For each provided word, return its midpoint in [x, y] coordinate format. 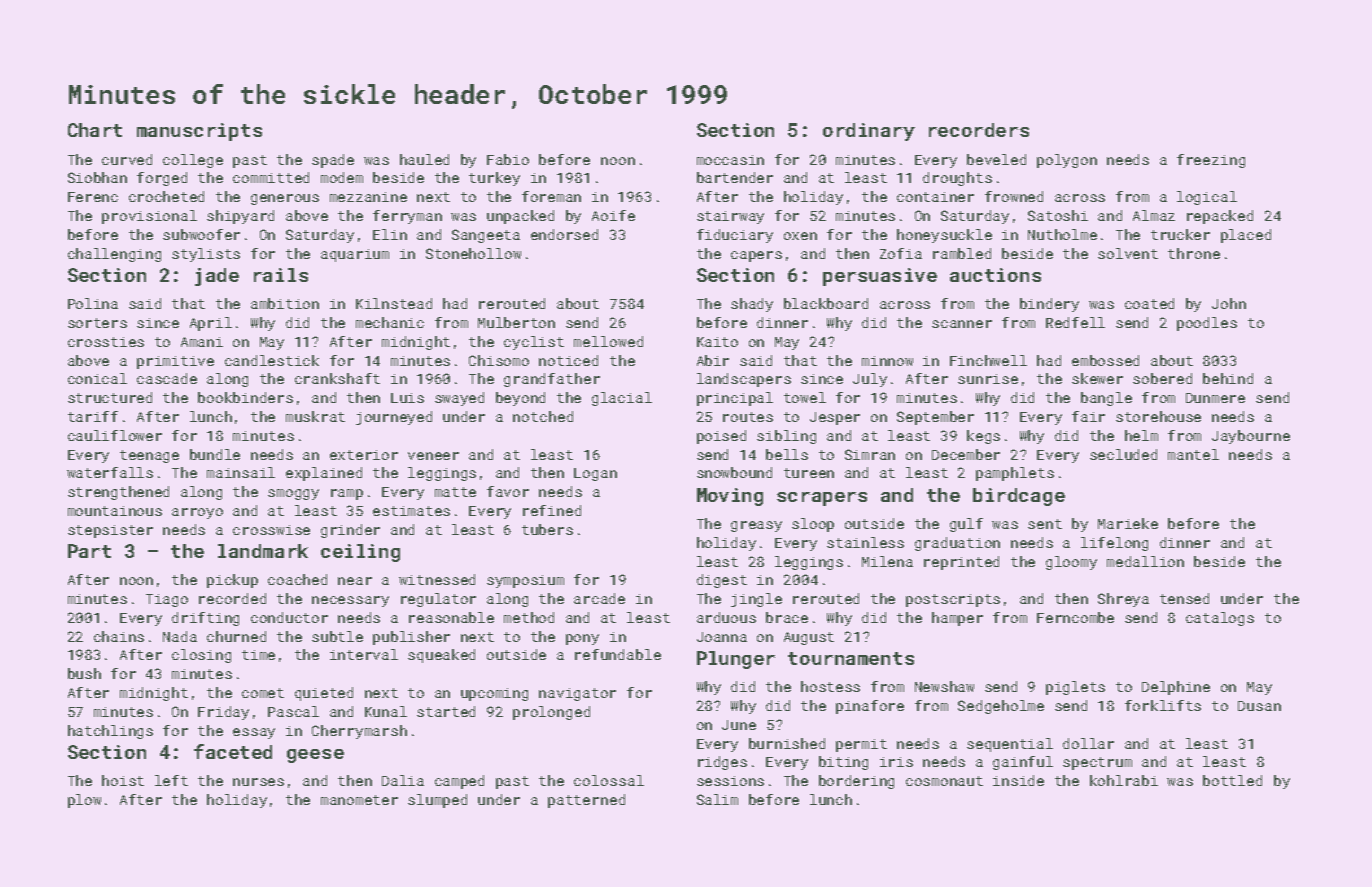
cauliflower [115, 435]
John [1229, 303]
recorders [979, 130]
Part [89, 551]
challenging [114, 255]
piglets [1075, 688]
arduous [726, 617]
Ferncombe [1075, 617]
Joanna [722, 637]
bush [84, 673]
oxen [800, 236]
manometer [359, 800]
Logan [595, 474]
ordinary [869, 132]
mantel [1193, 454]
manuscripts [199, 132]
